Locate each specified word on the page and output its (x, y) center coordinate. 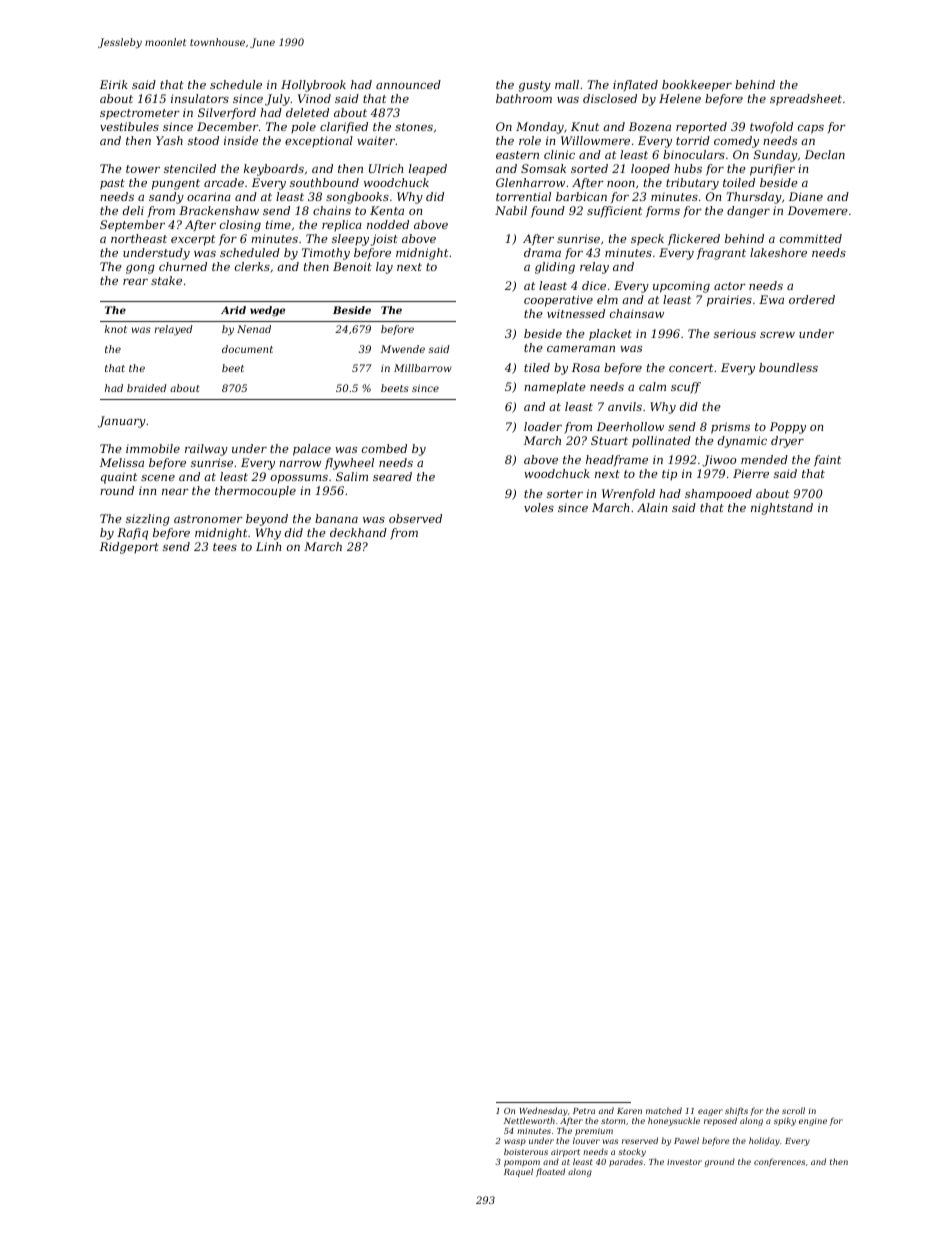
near (175, 492)
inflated (635, 86)
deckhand (358, 532)
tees (225, 547)
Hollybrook (313, 86)
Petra (584, 1111)
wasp (515, 1142)
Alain (652, 507)
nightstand (782, 509)
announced (408, 84)
